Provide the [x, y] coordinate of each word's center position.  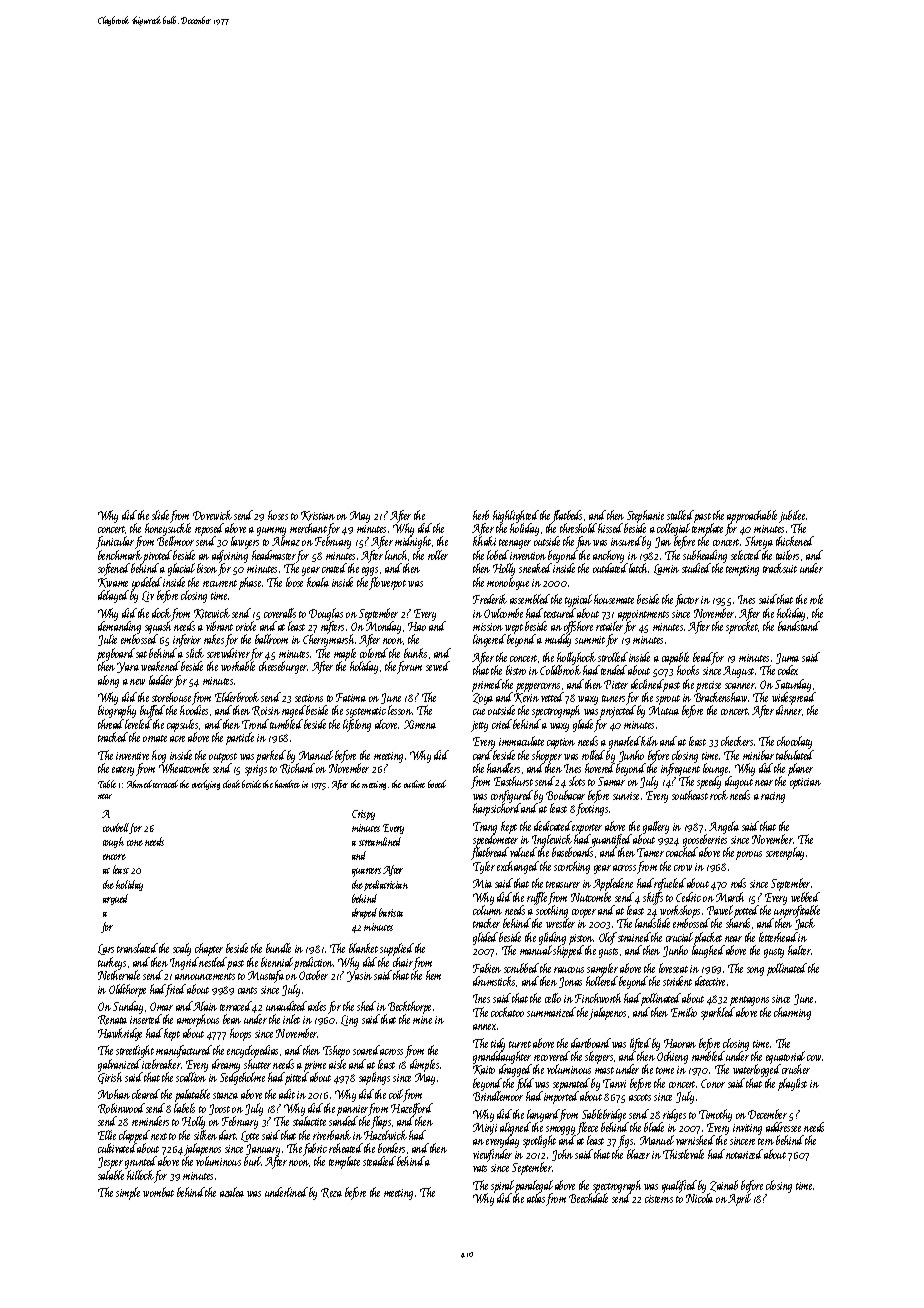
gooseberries [705, 840]
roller [438, 555]
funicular [115, 542]
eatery [123, 771]
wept [514, 629]
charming [792, 1013]
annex [484, 1027]
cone [135, 843]
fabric [315, 1150]
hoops [240, 1034]
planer [800, 769]
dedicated [553, 826]
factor [687, 600]
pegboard [116, 654]
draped [364, 913]
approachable [752, 516]
